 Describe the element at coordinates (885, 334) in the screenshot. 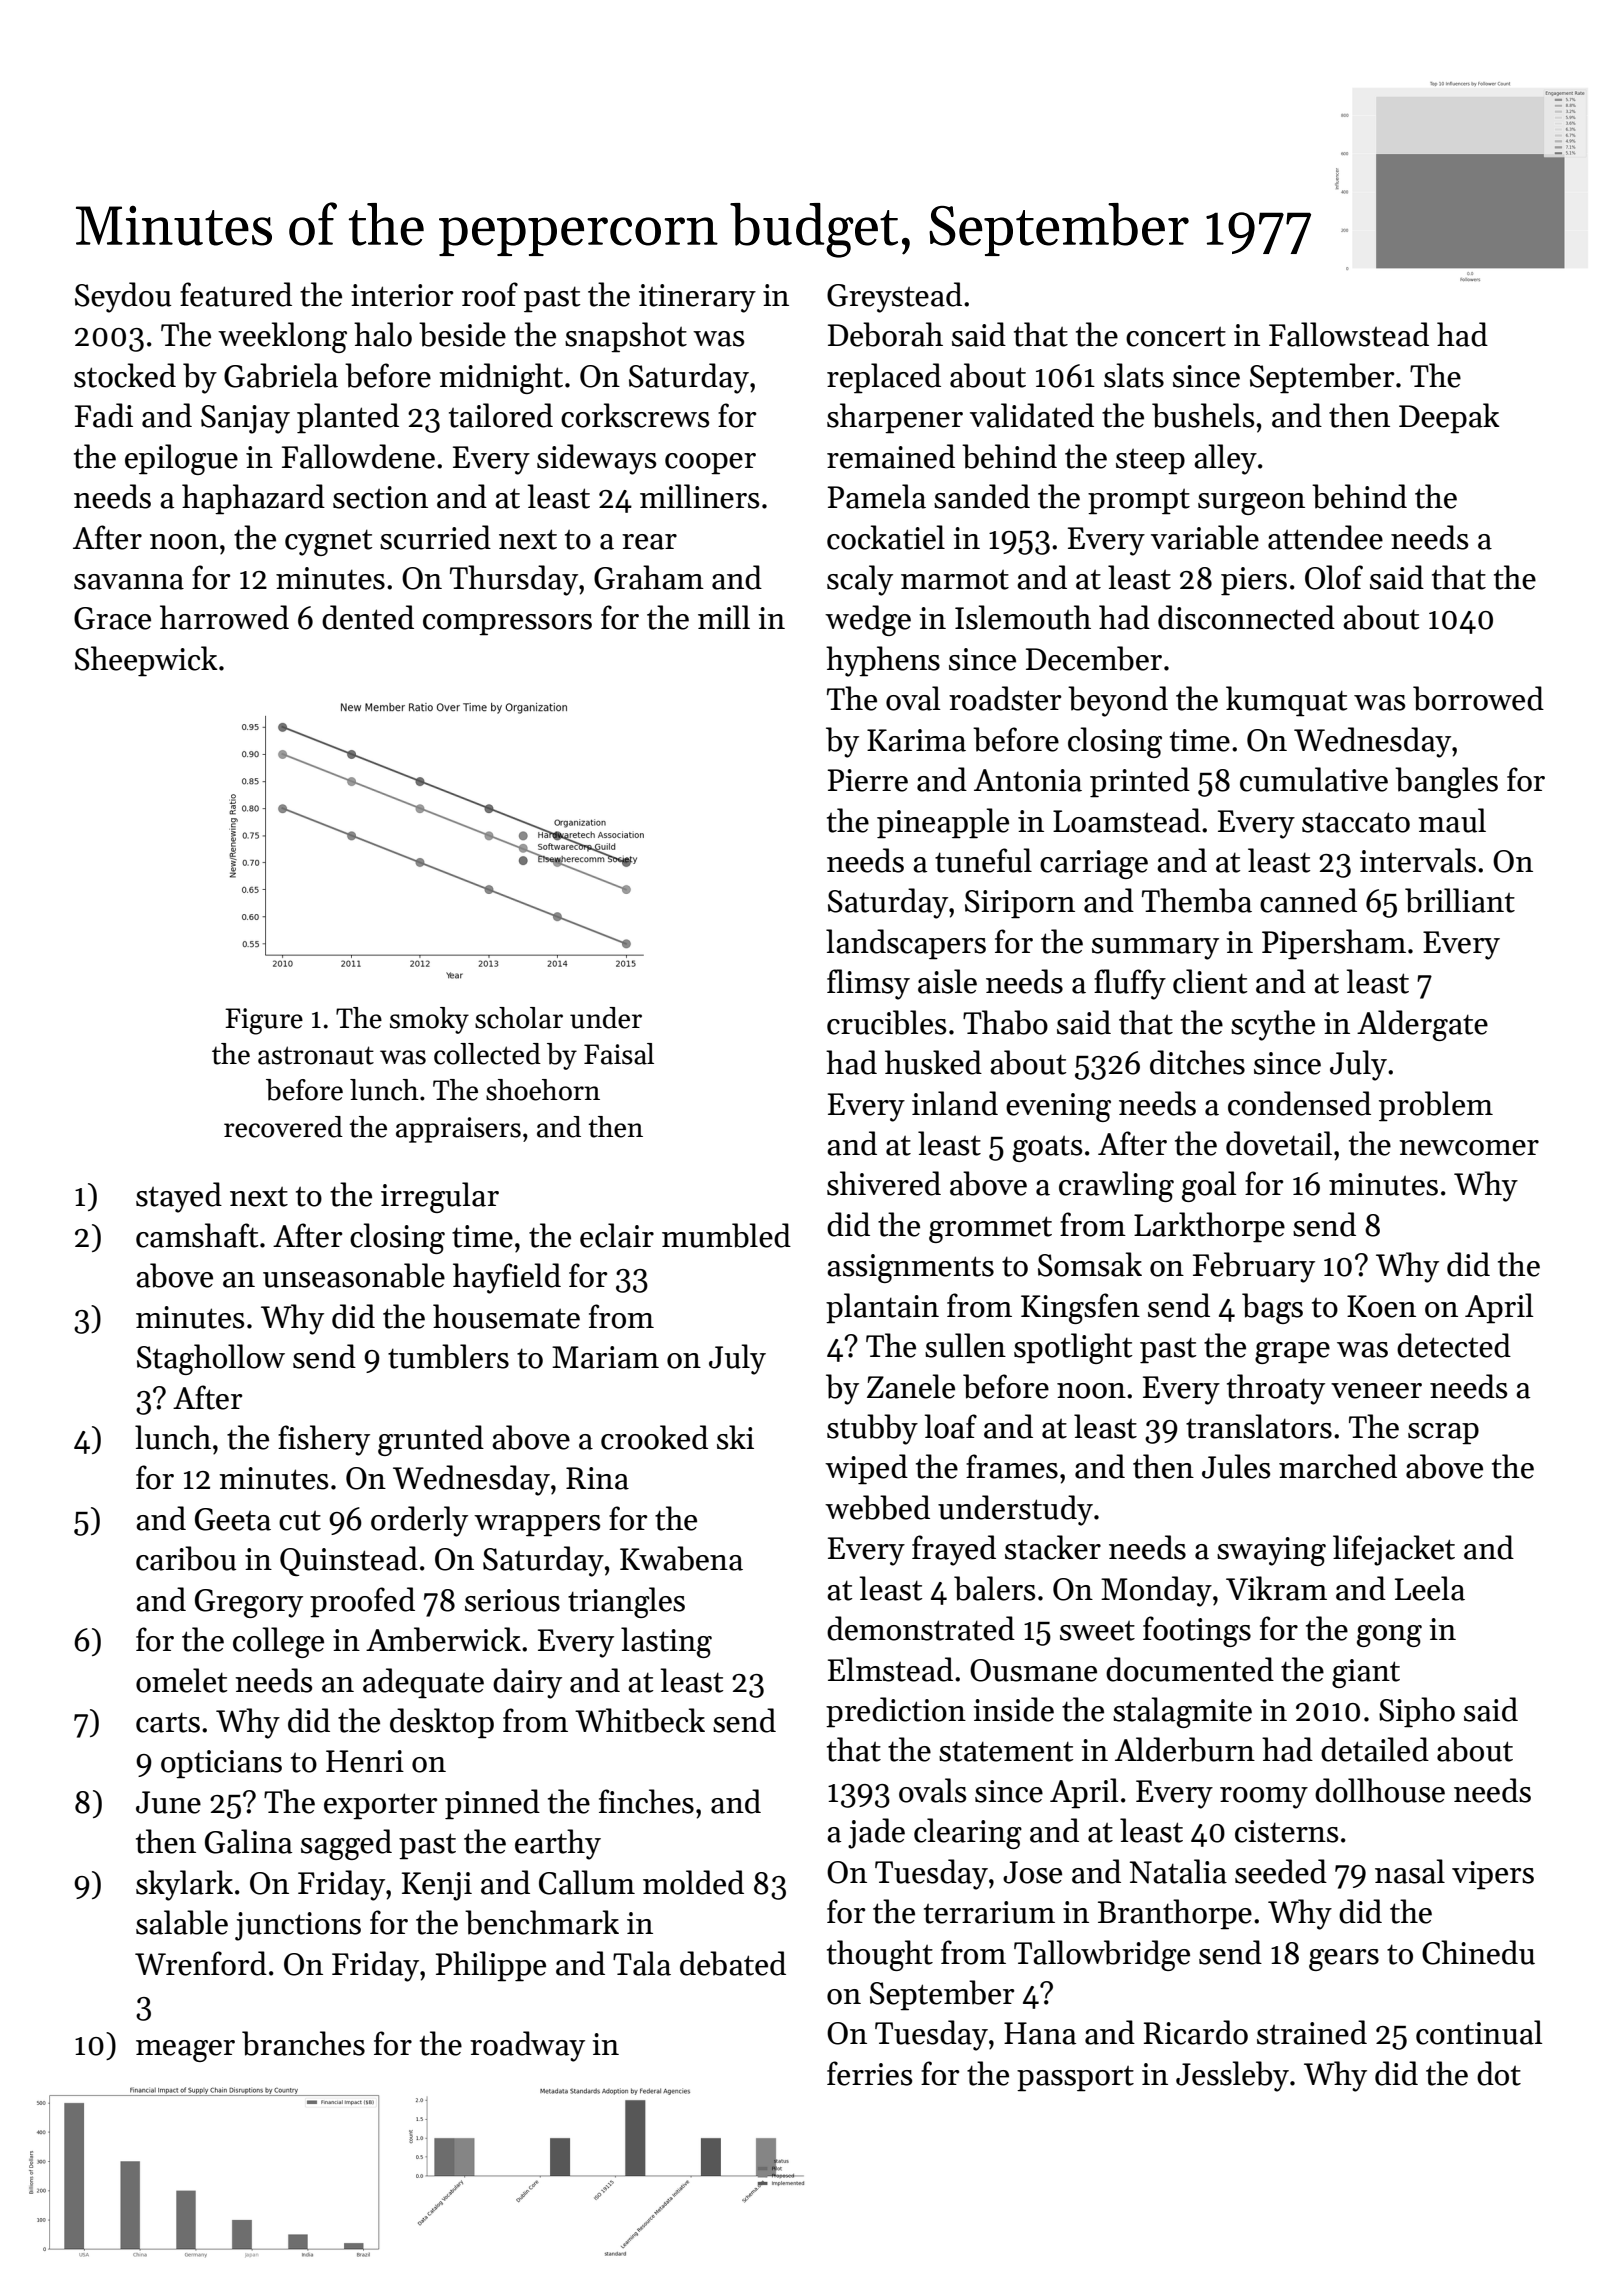

I see `Deborah` at that location.
